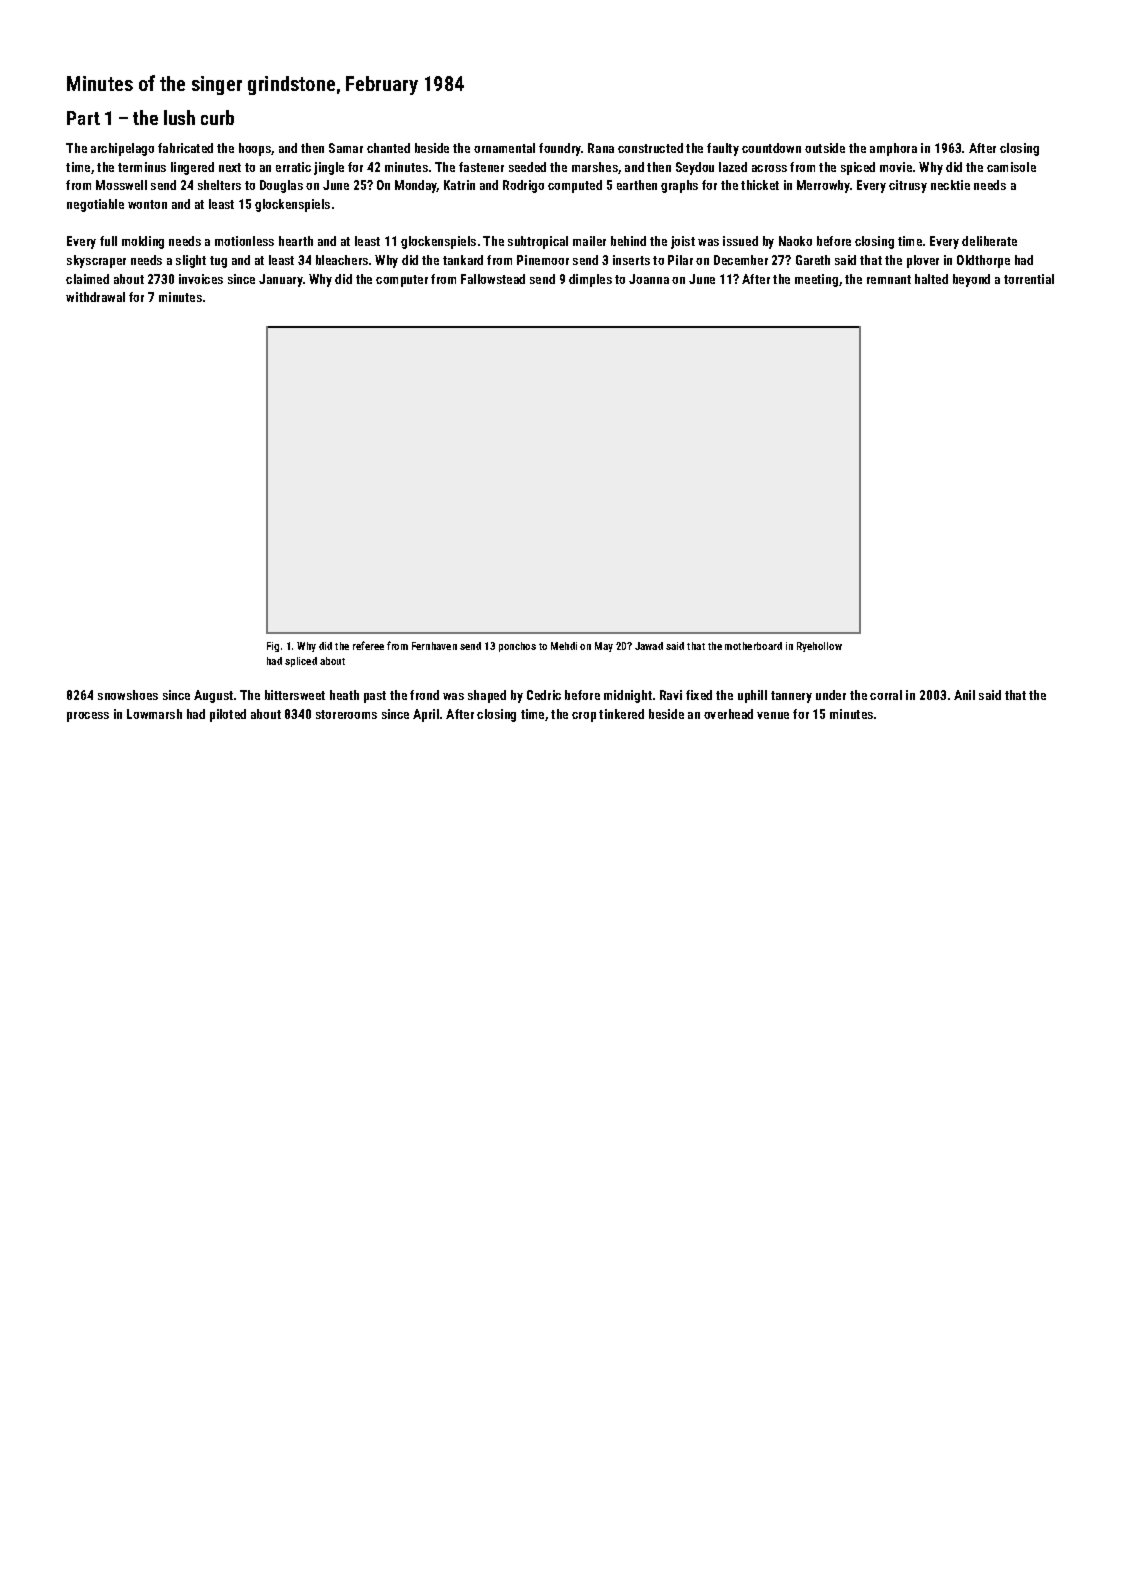 The image size is (1127, 1594). Describe the element at coordinates (971, 280) in the document. I see `beyond` at that location.
